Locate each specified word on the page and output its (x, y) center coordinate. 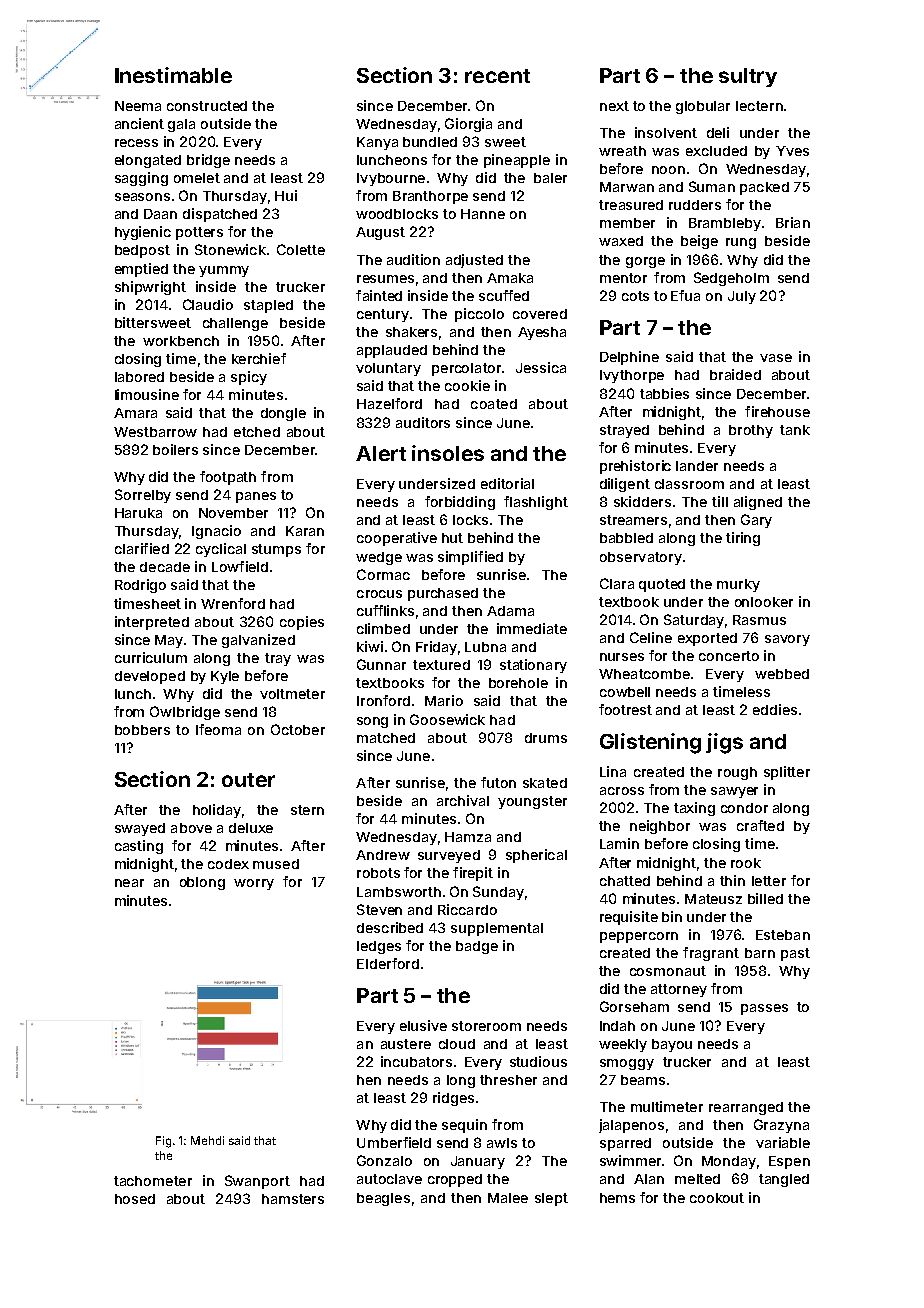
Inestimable (173, 75)
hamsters (293, 1199)
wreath (622, 151)
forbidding (460, 503)
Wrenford (233, 603)
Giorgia (468, 125)
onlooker (764, 602)
